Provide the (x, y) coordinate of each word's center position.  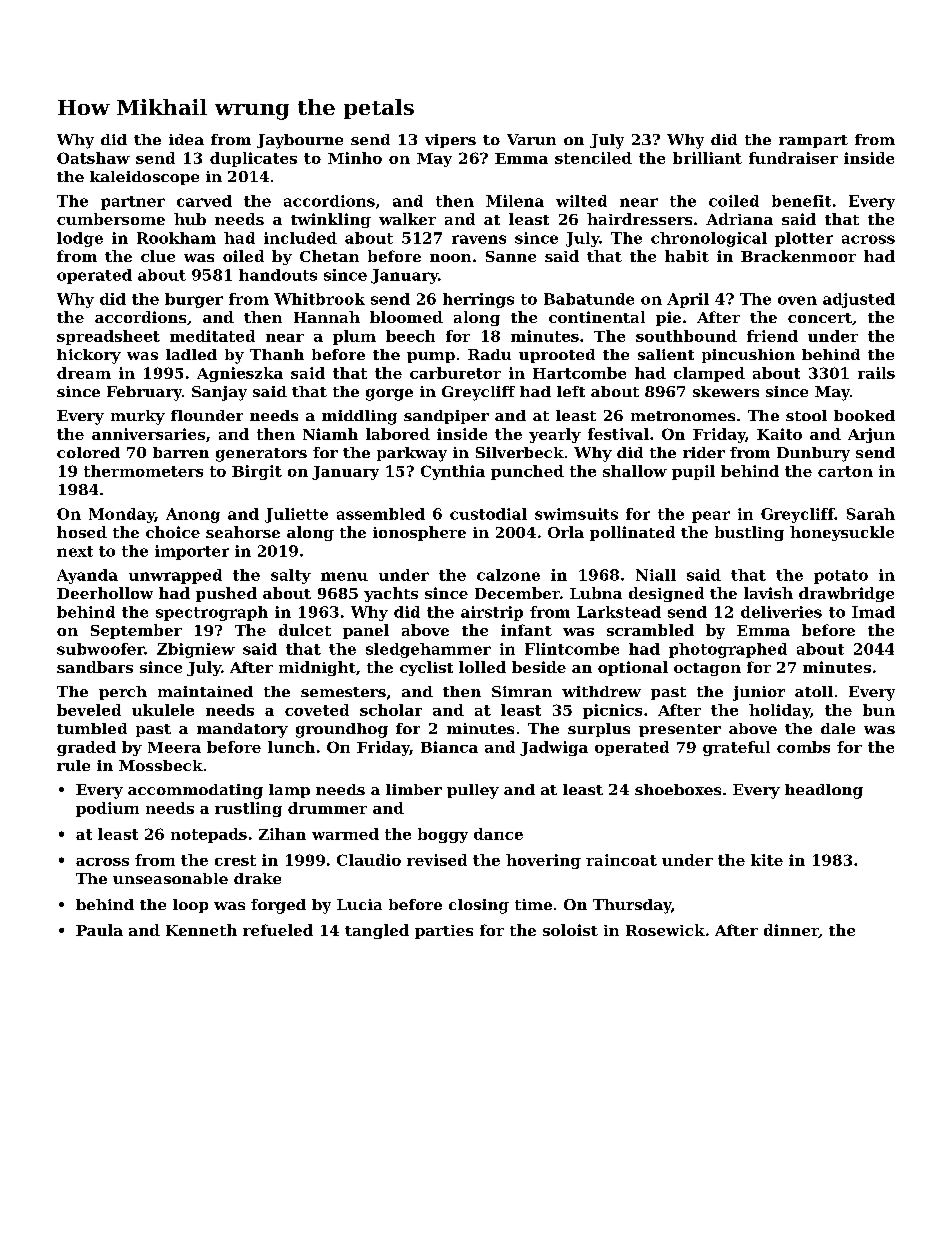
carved (204, 201)
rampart (813, 141)
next (75, 551)
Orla (566, 532)
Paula (99, 930)
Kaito (779, 434)
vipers (450, 141)
